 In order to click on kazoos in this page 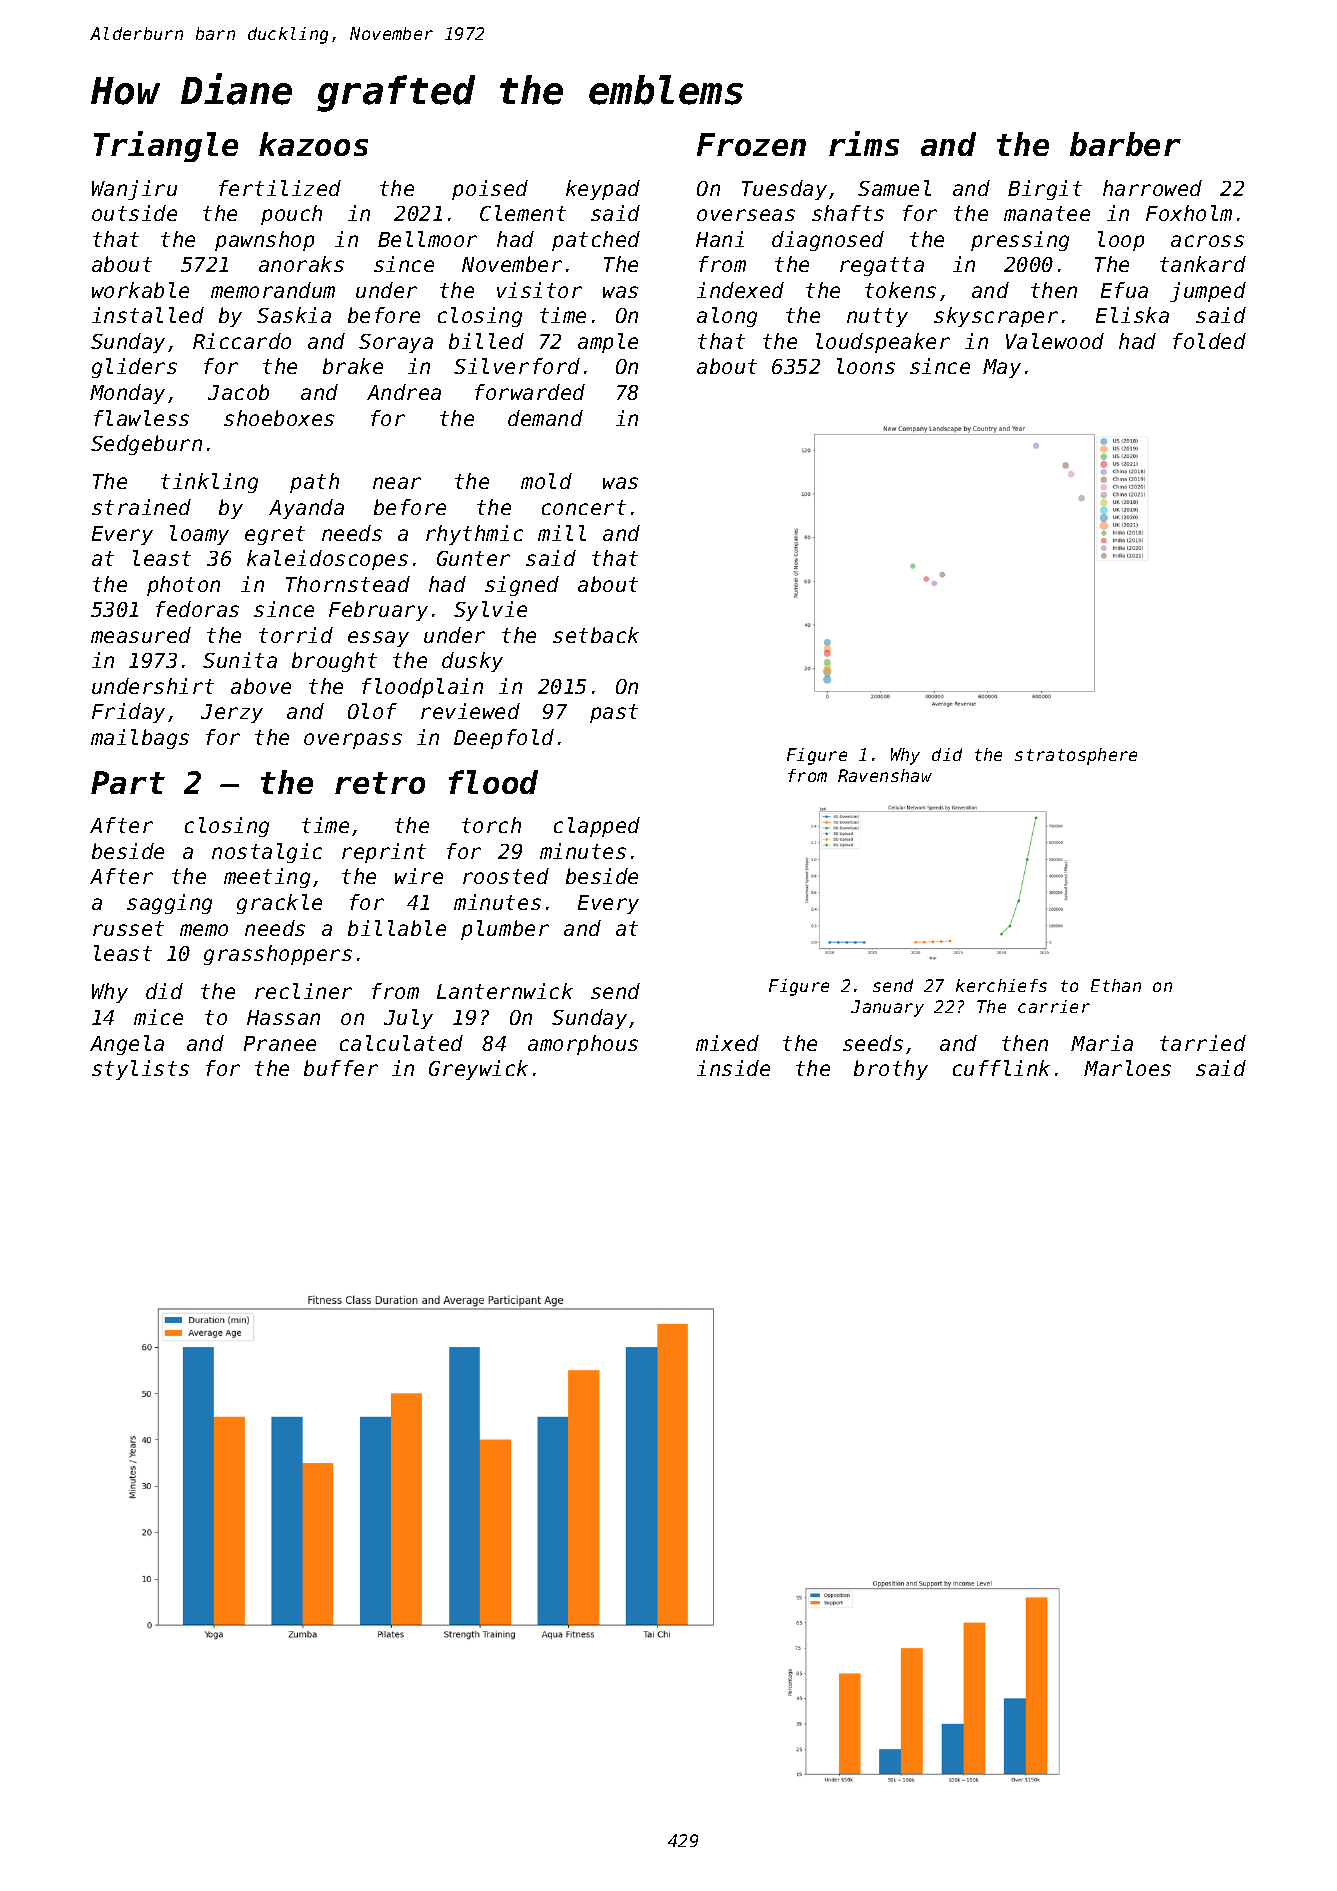, I will do `click(313, 144)`.
